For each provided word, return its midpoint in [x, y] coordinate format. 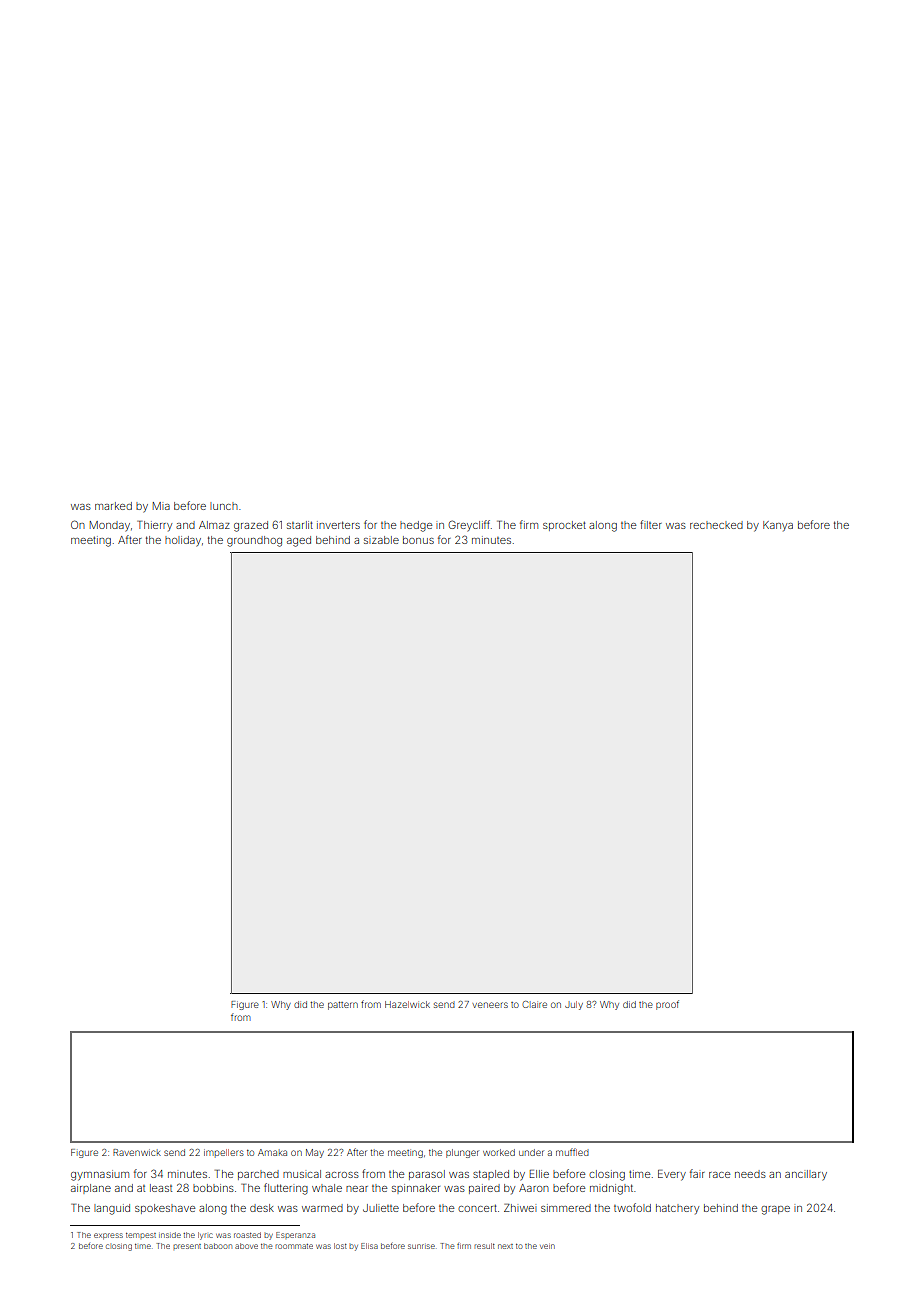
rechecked [716, 525]
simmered [566, 1208]
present [187, 1246]
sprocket [564, 526]
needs [750, 1174]
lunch [224, 506]
